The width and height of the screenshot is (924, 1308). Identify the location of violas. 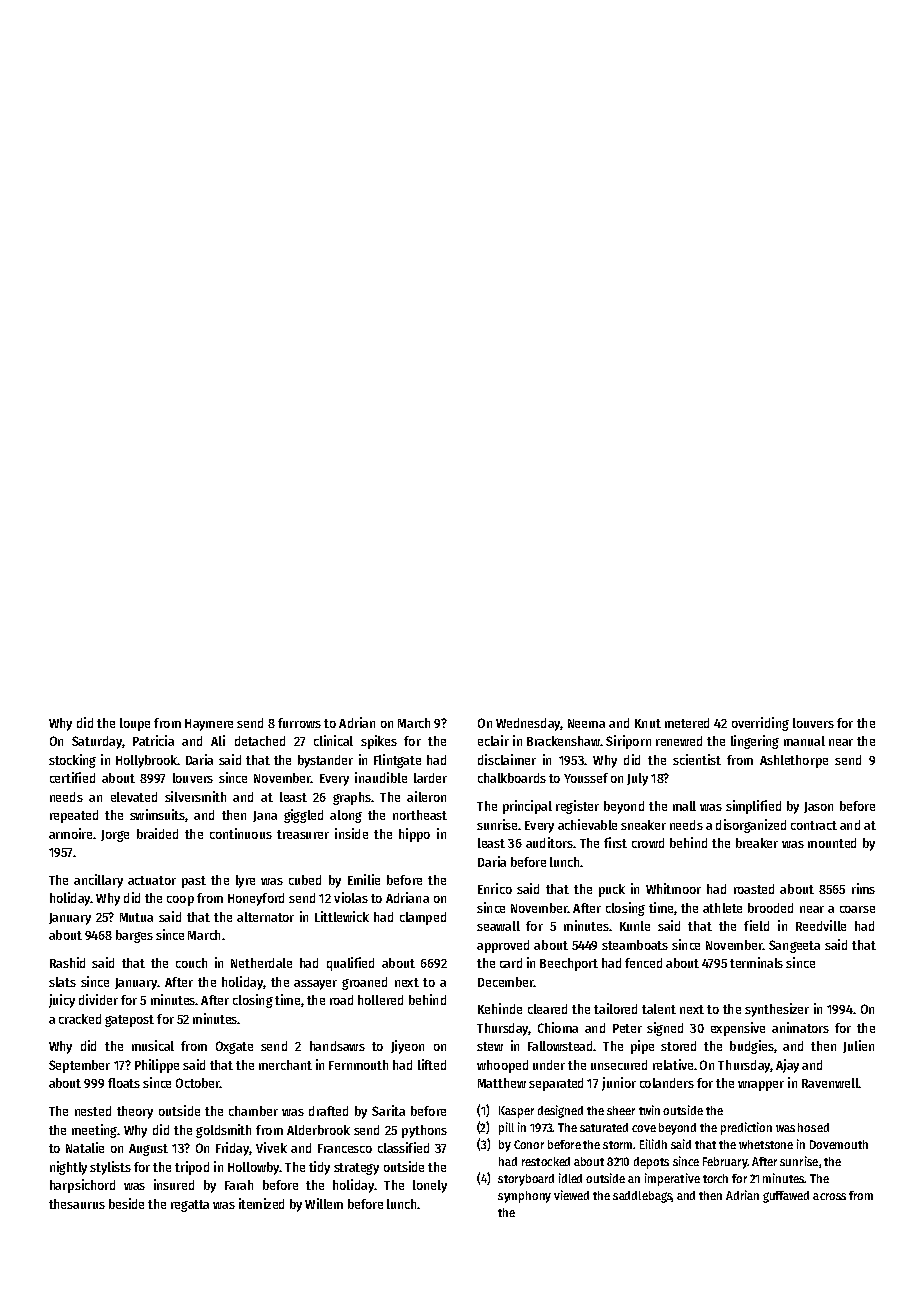
(351, 897).
